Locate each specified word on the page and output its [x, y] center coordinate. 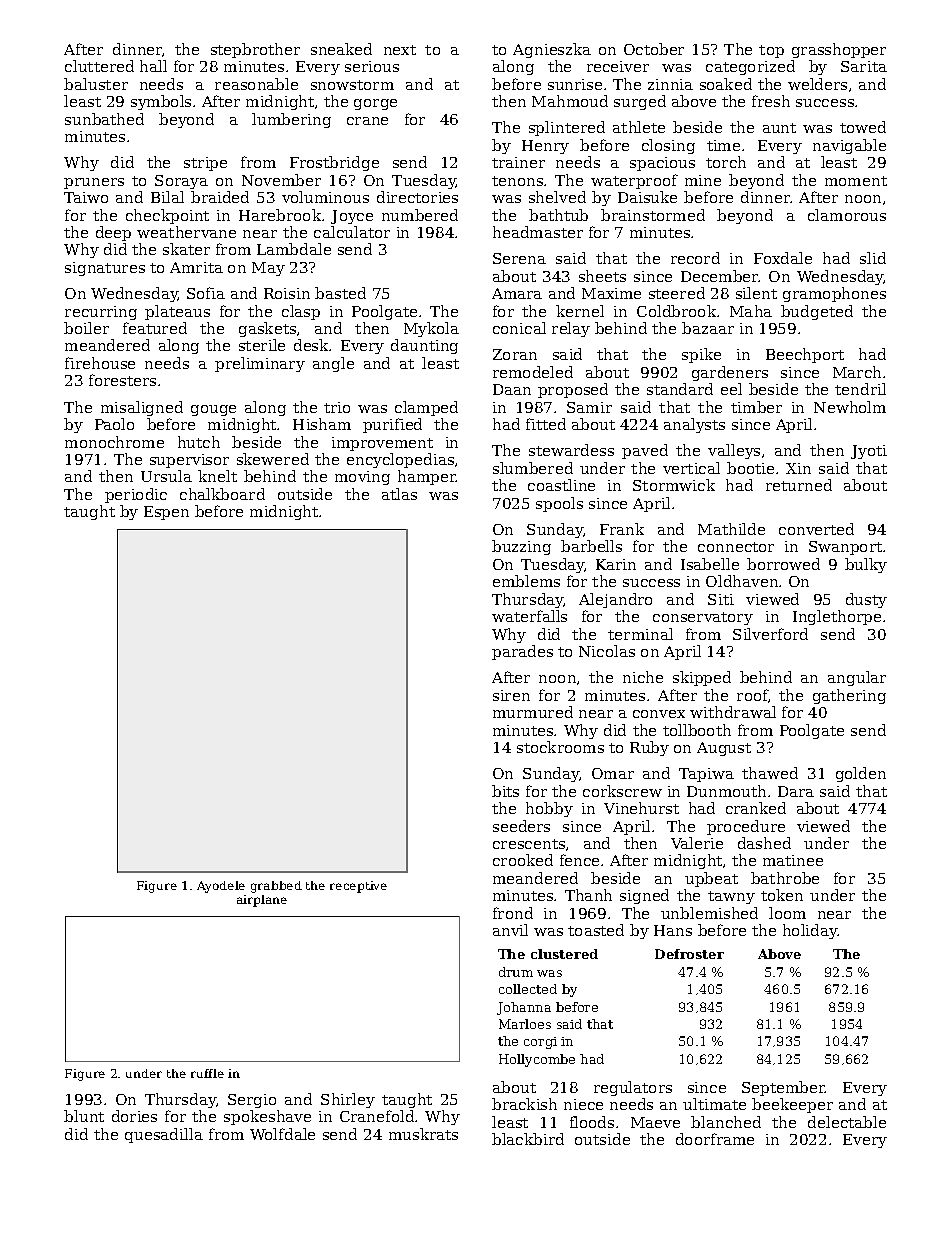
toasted [596, 930]
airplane [262, 901]
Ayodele [221, 887]
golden [861, 774]
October [654, 49]
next [400, 50]
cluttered [99, 66]
